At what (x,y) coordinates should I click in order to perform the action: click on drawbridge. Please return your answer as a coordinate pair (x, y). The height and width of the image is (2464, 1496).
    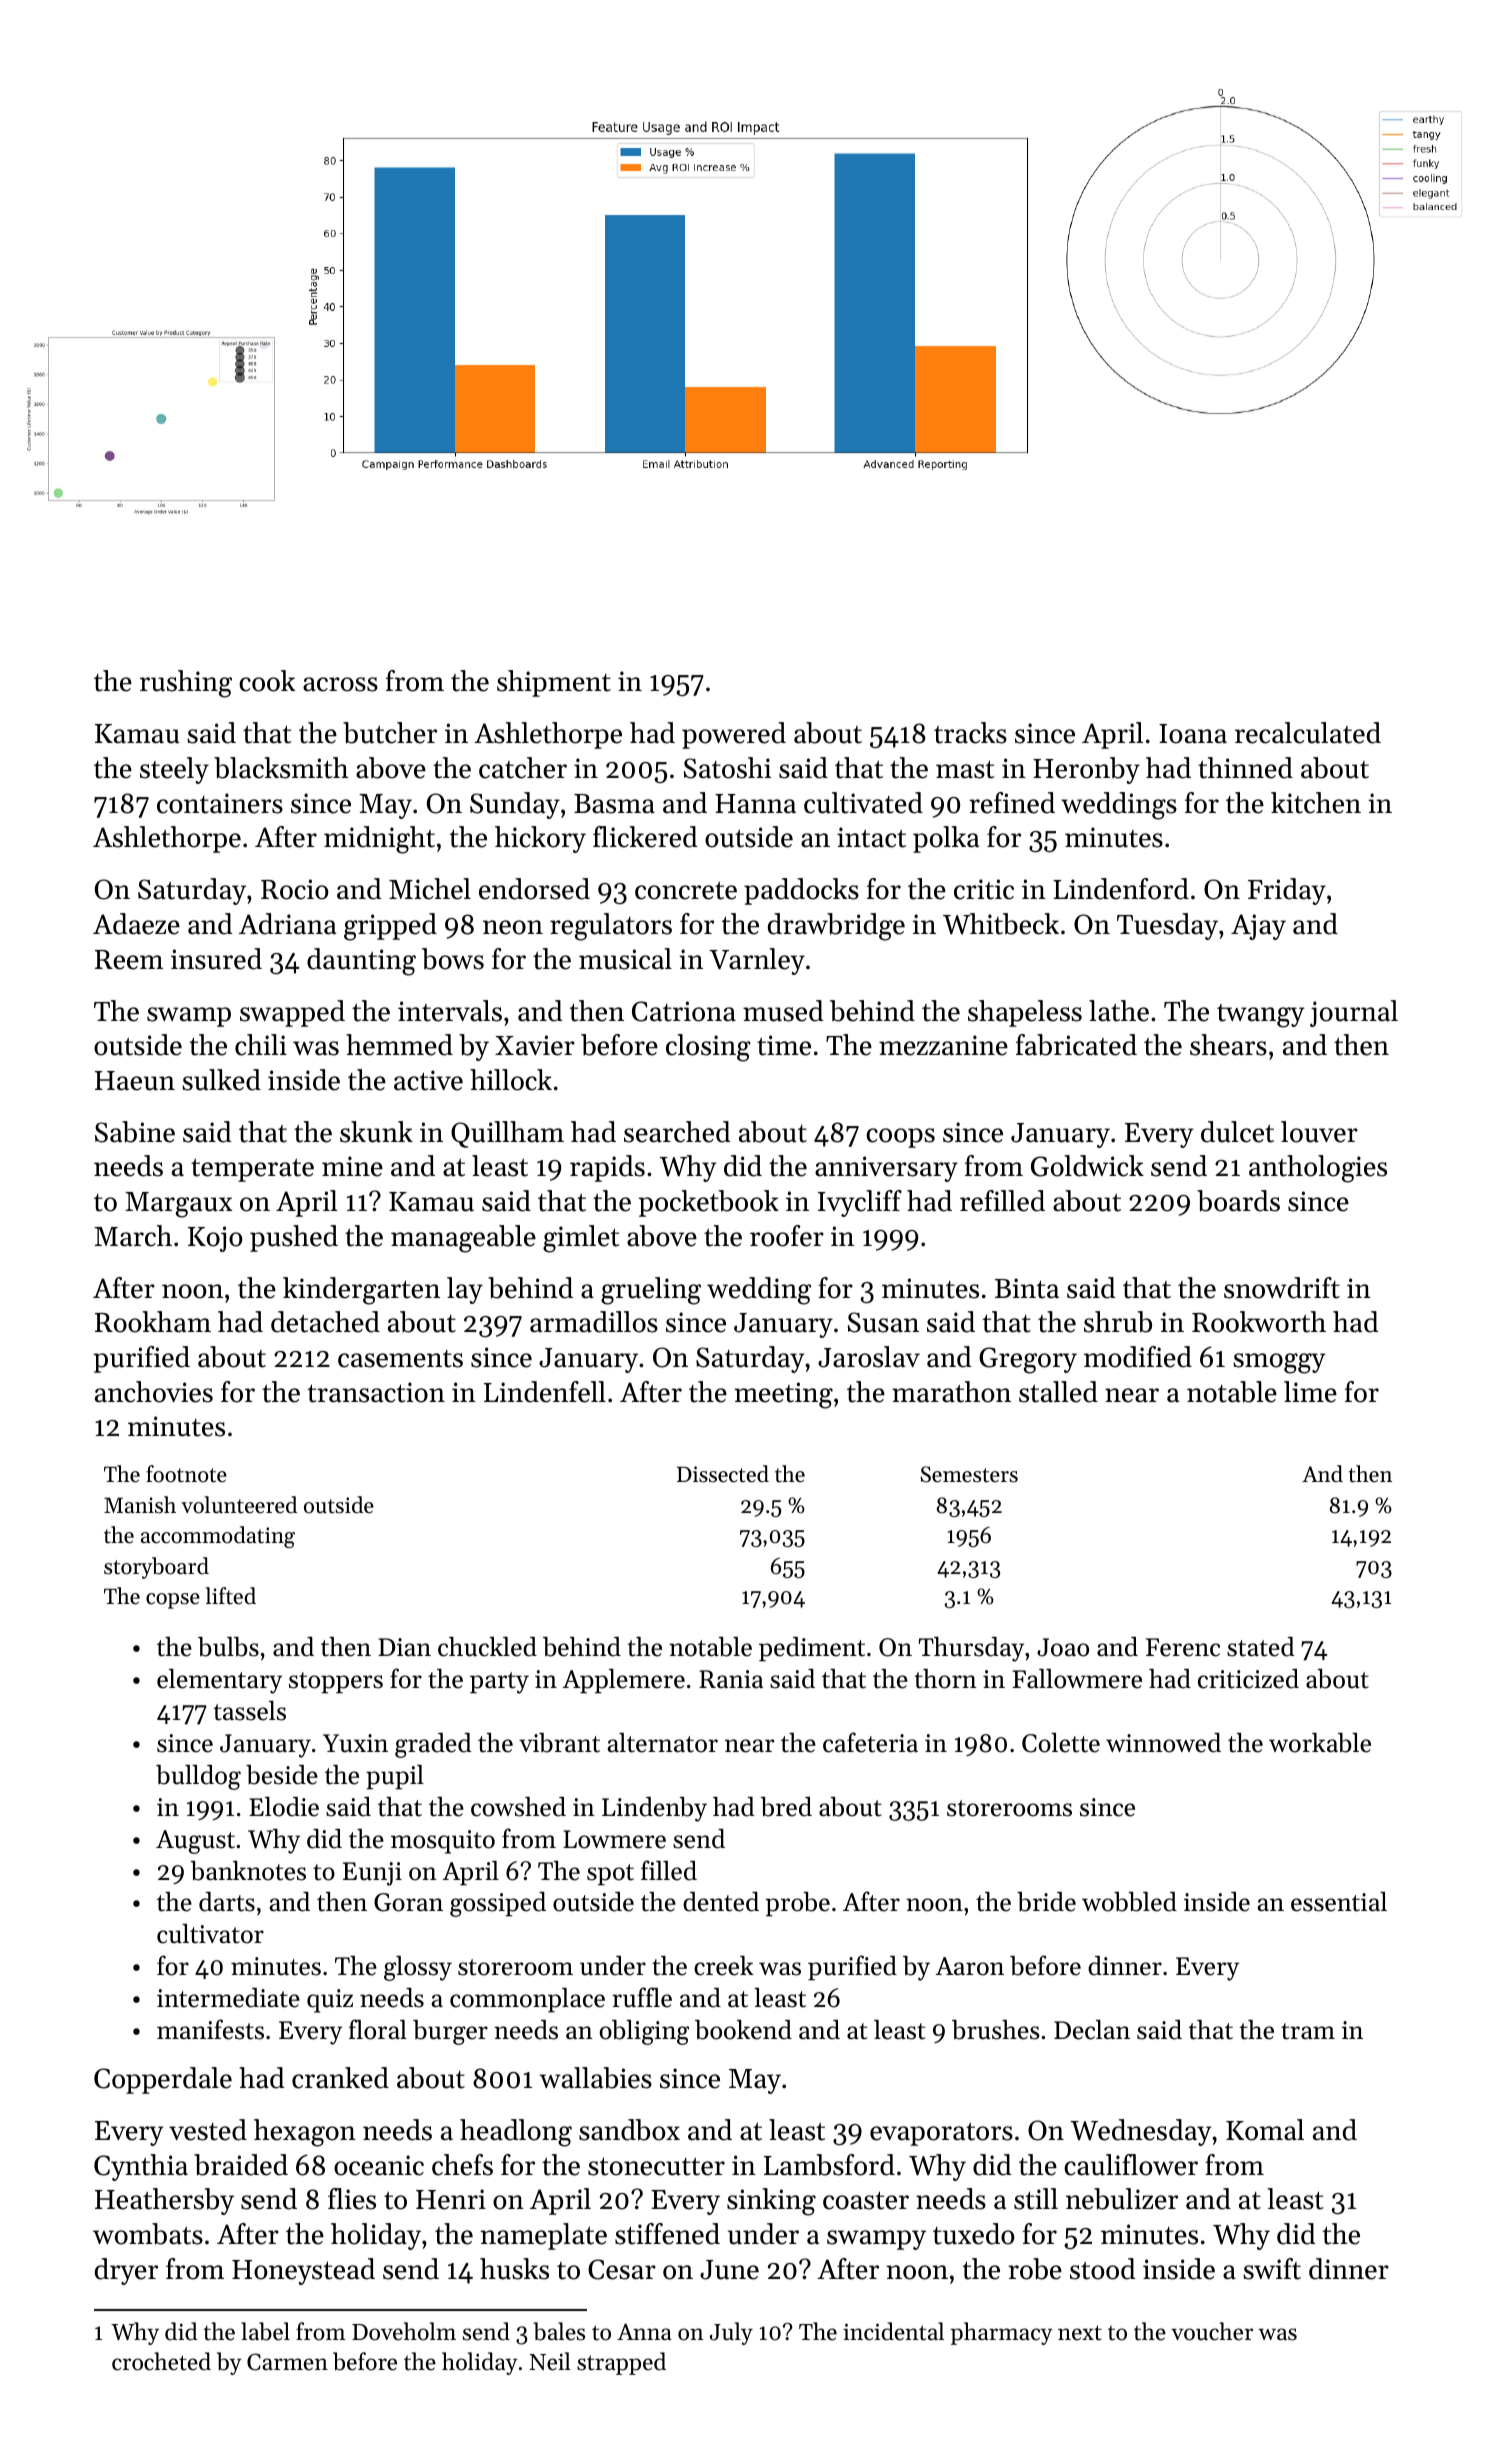
    Looking at the image, I should click on (836, 927).
